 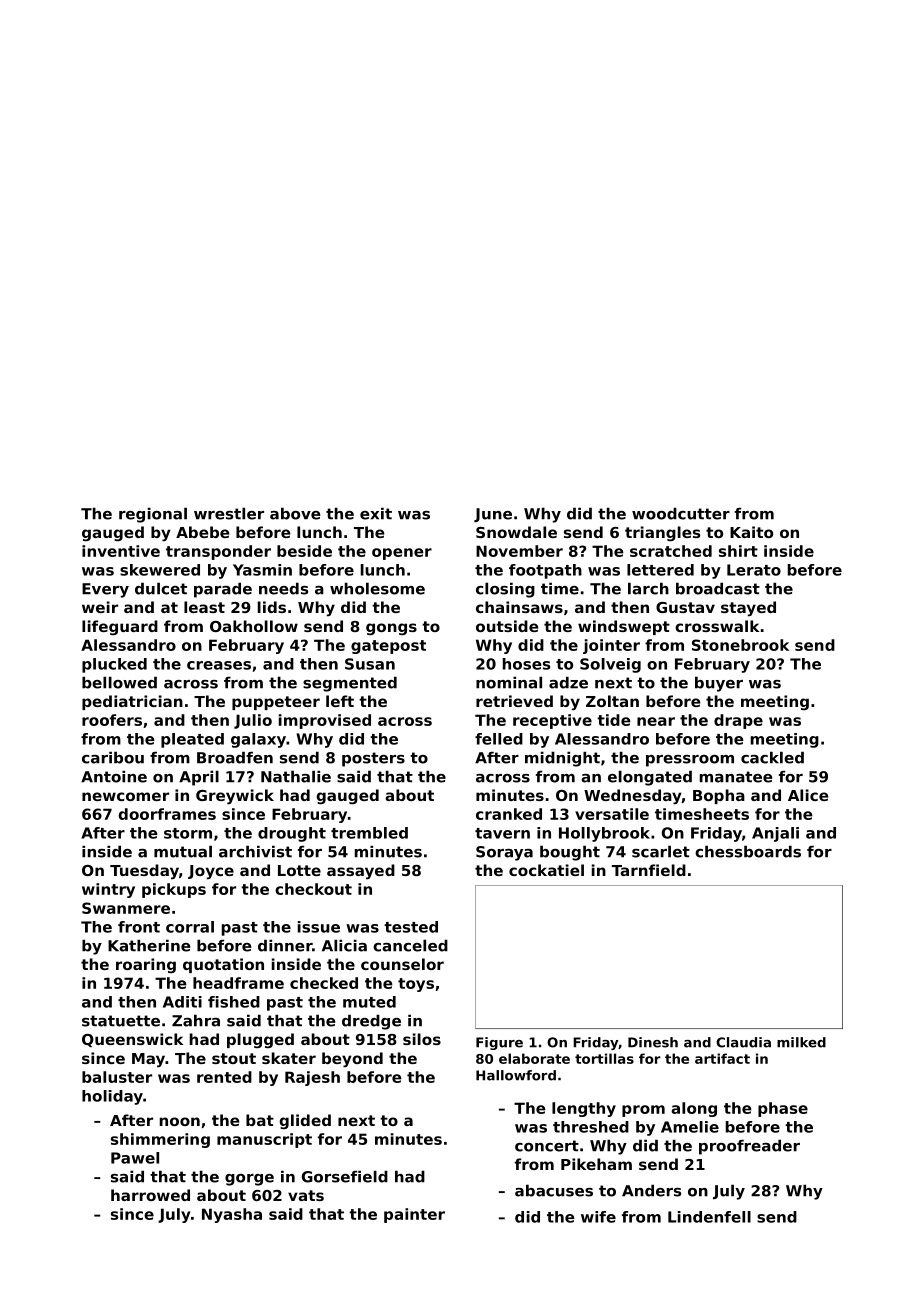 What do you see at coordinates (499, 1043) in the screenshot?
I see `Figure` at bounding box center [499, 1043].
